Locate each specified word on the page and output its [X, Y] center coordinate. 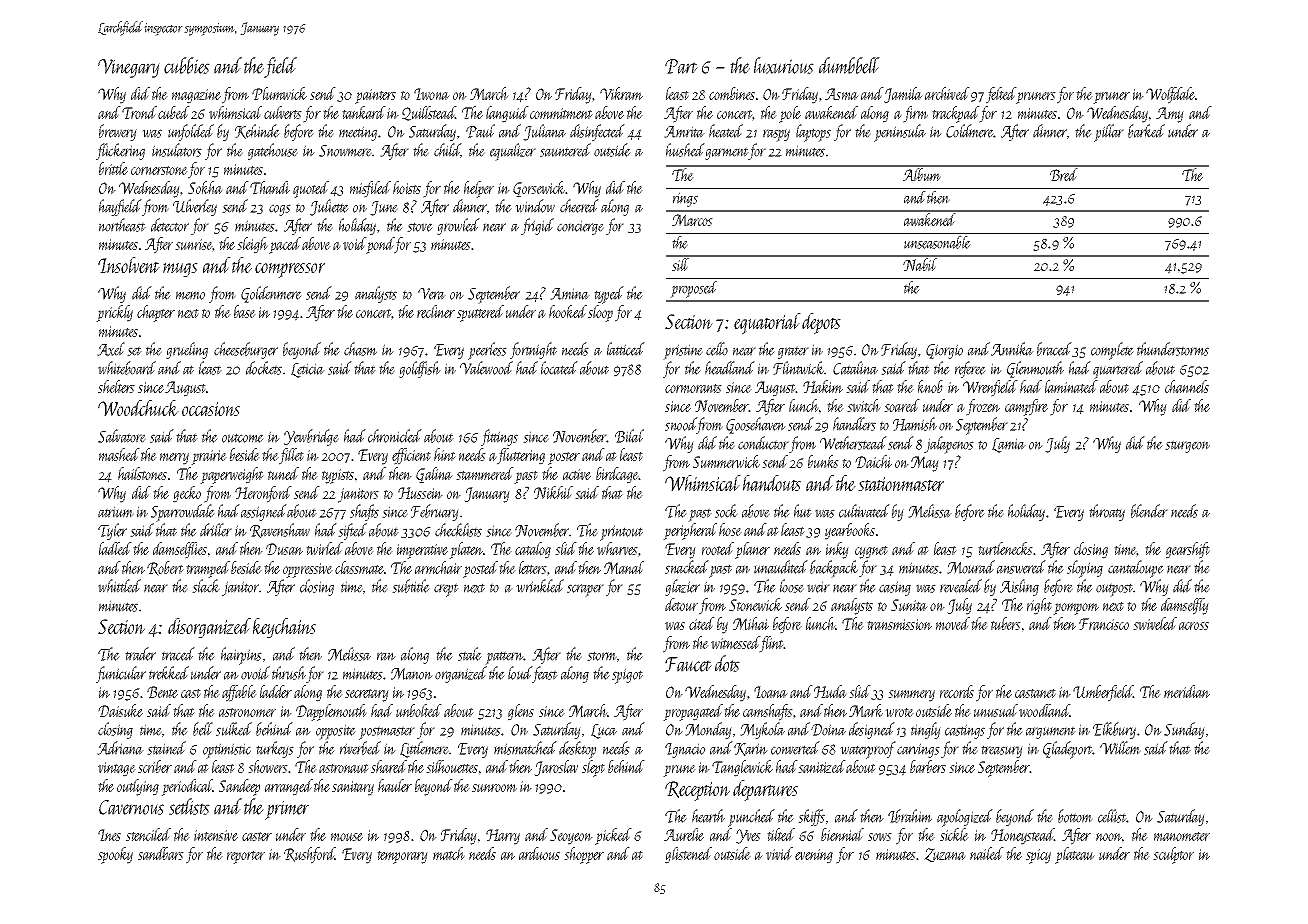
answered [1021, 567]
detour [681, 604]
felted [1001, 95]
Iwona [432, 94]
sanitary [353, 788]
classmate [359, 567]
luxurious [784, 65]
